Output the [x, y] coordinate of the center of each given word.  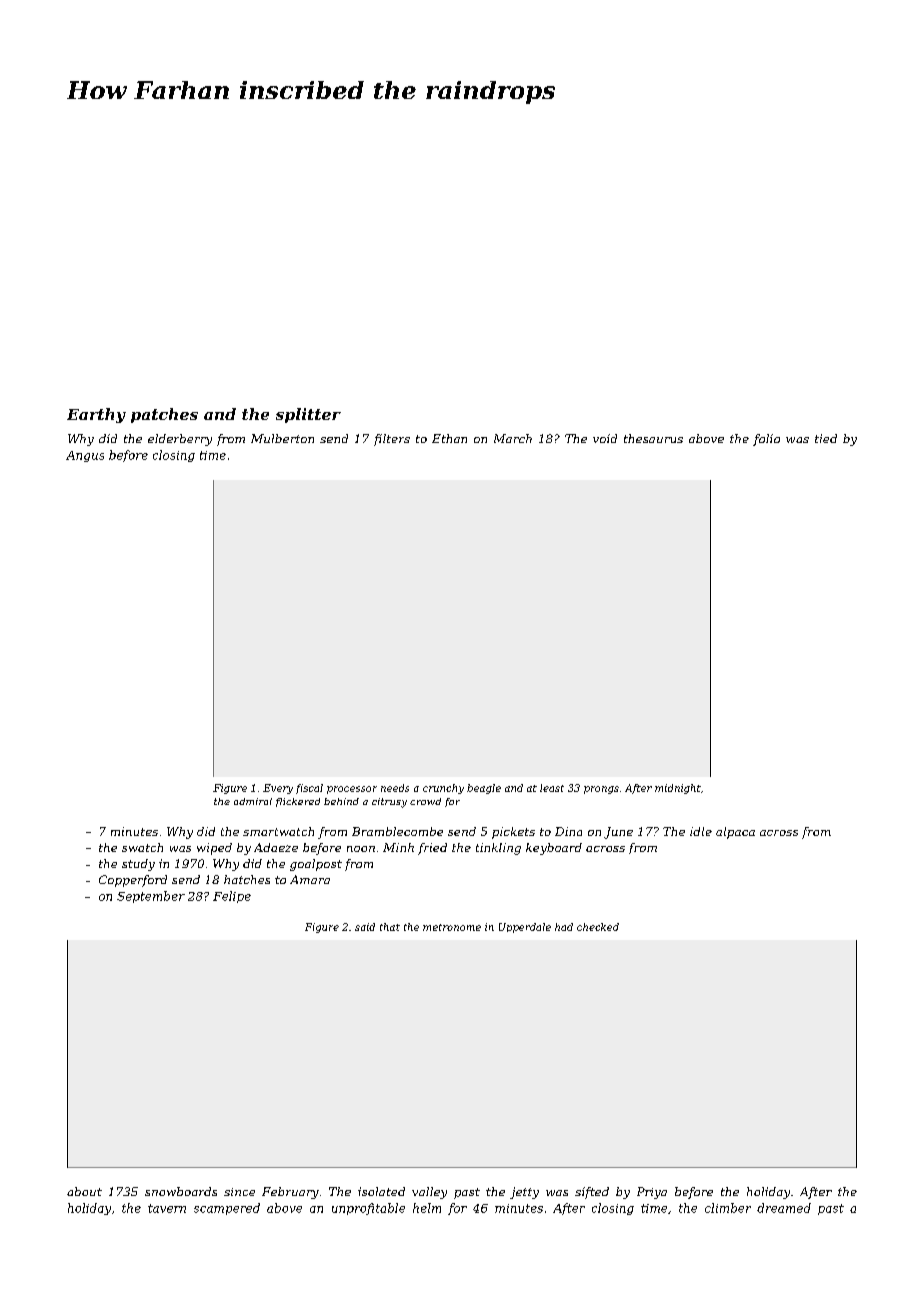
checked [598, 927]
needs [395, 788]
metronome [452, 927]
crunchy [443, 789]
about [84, 1191]
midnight [678, 789]
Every [278, 789]
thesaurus [653, 438]
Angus [85, 456]
